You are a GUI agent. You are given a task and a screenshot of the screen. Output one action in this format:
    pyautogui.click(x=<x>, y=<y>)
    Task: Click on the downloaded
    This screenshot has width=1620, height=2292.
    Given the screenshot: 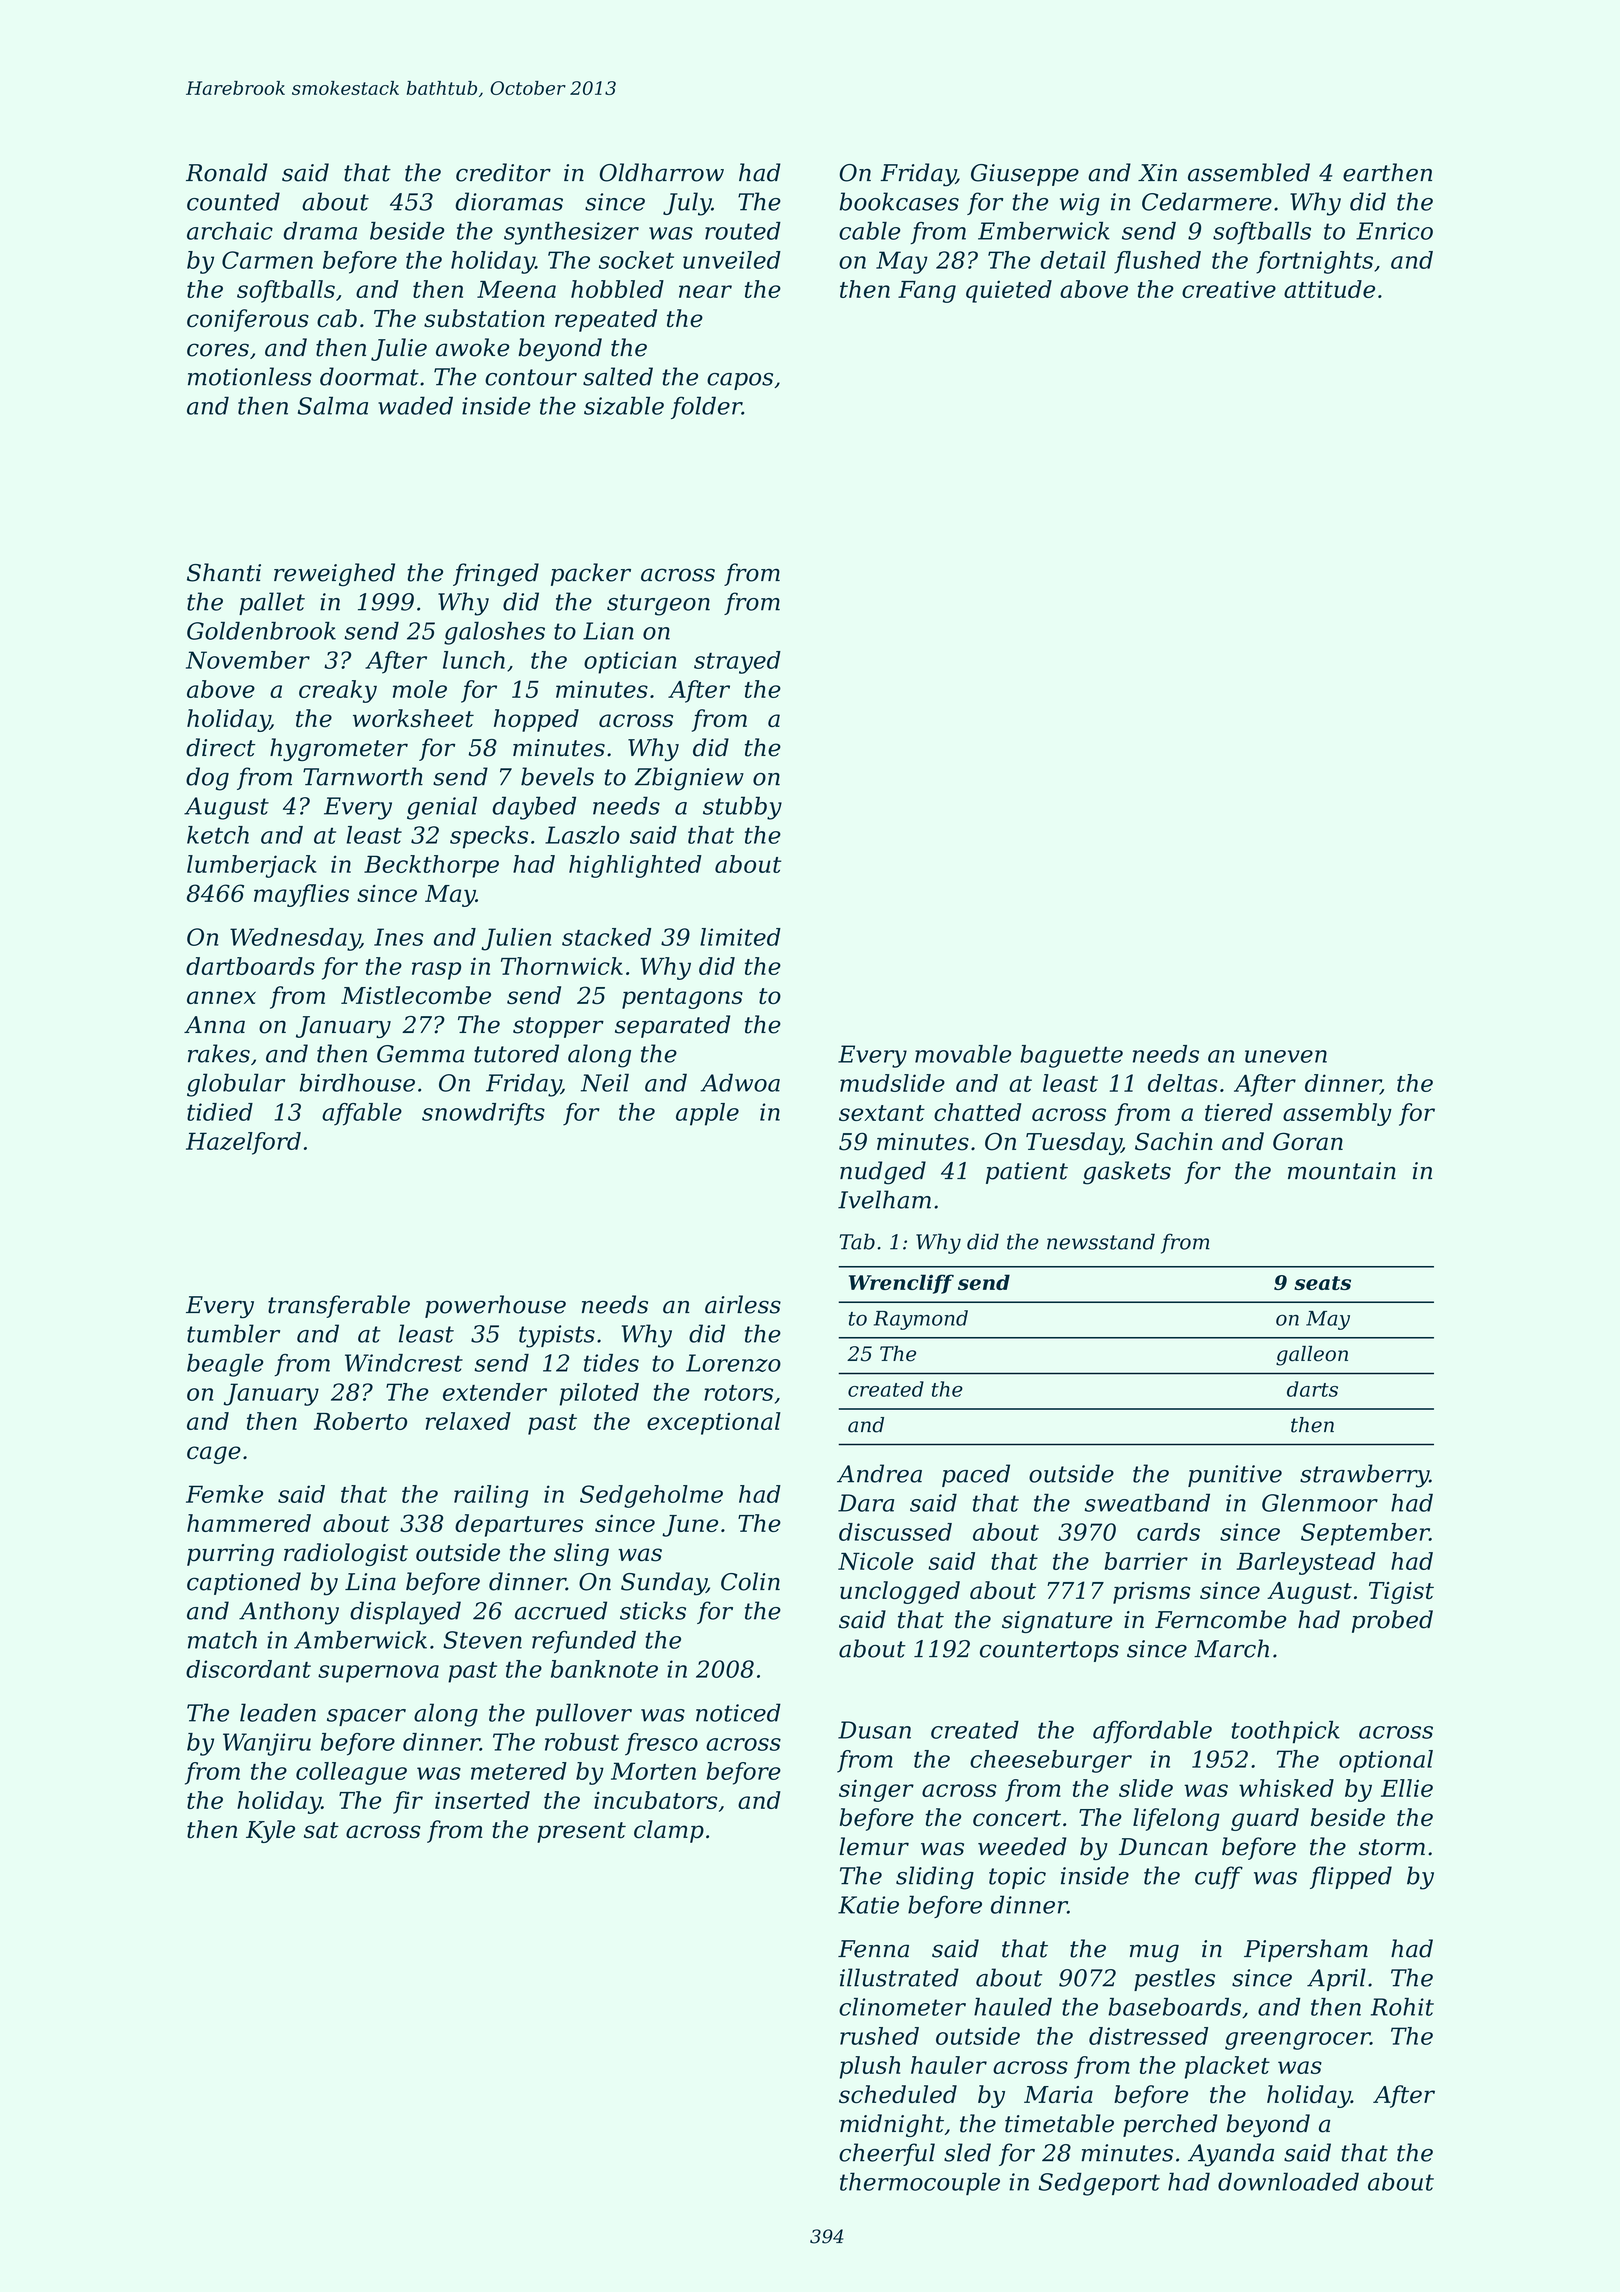 What is the action you would take?
    pyautogui.click(x=1288, y=2181)
